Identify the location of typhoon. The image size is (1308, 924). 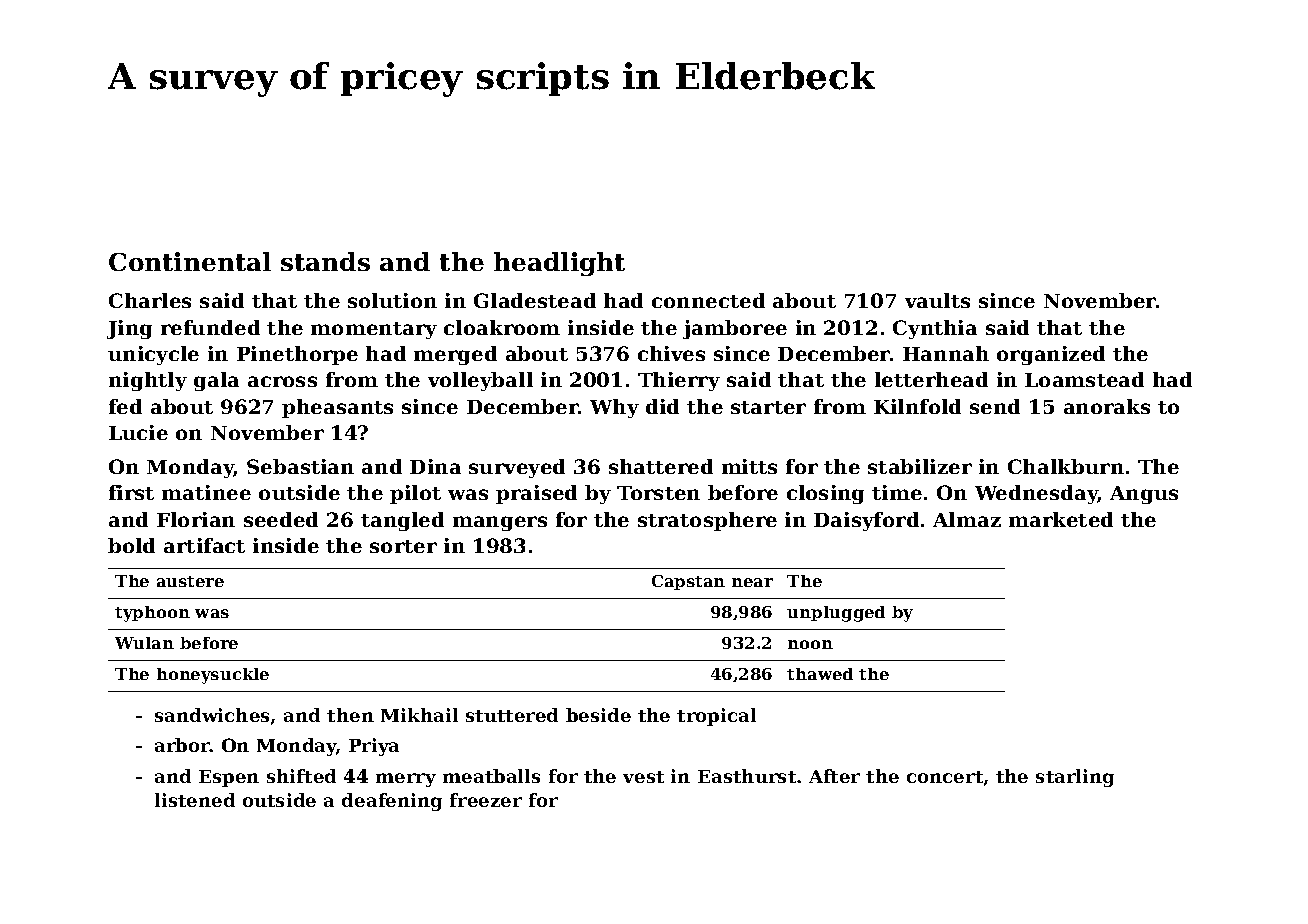
(152, 614).
